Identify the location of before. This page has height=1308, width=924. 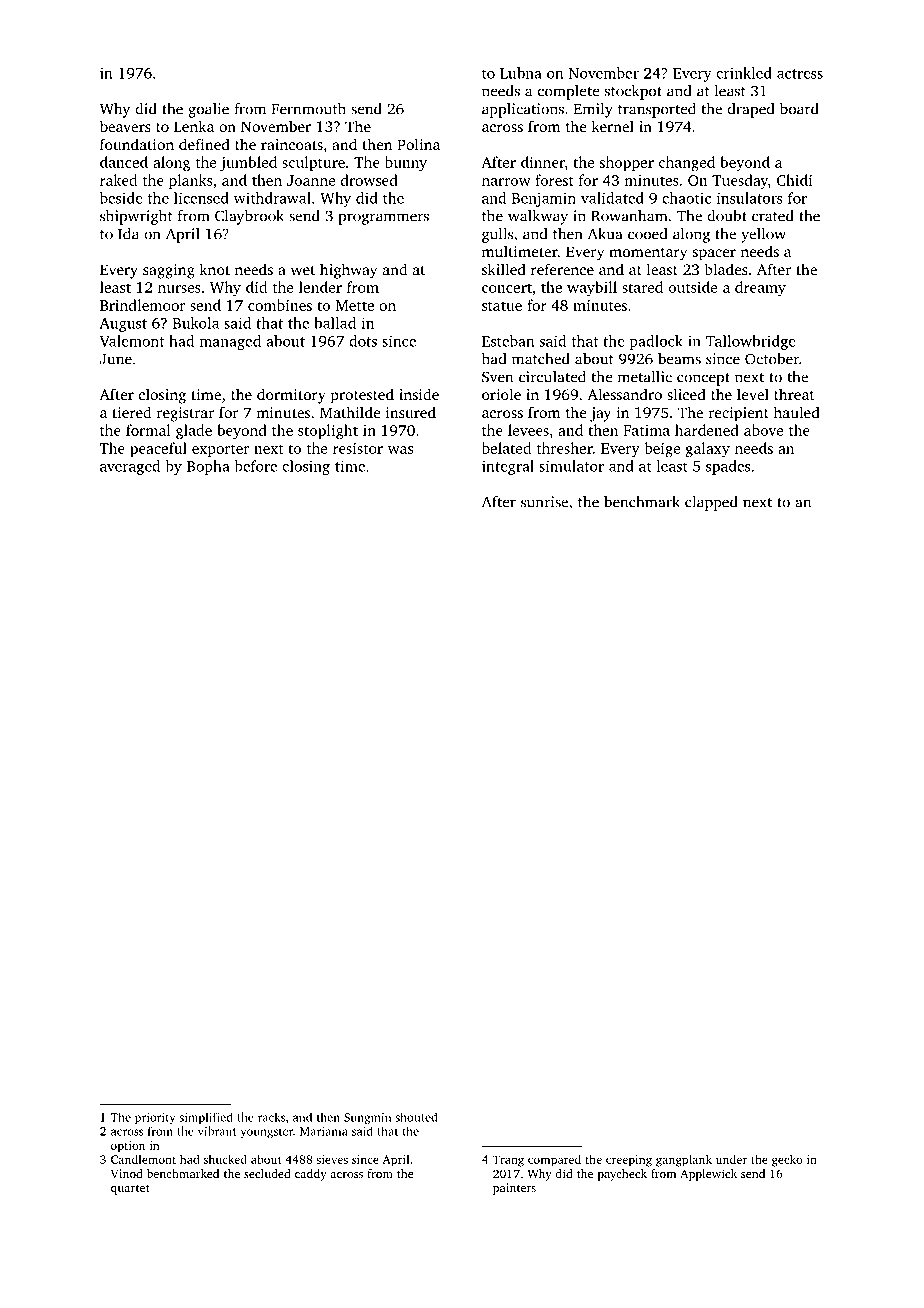
(256, 466).
